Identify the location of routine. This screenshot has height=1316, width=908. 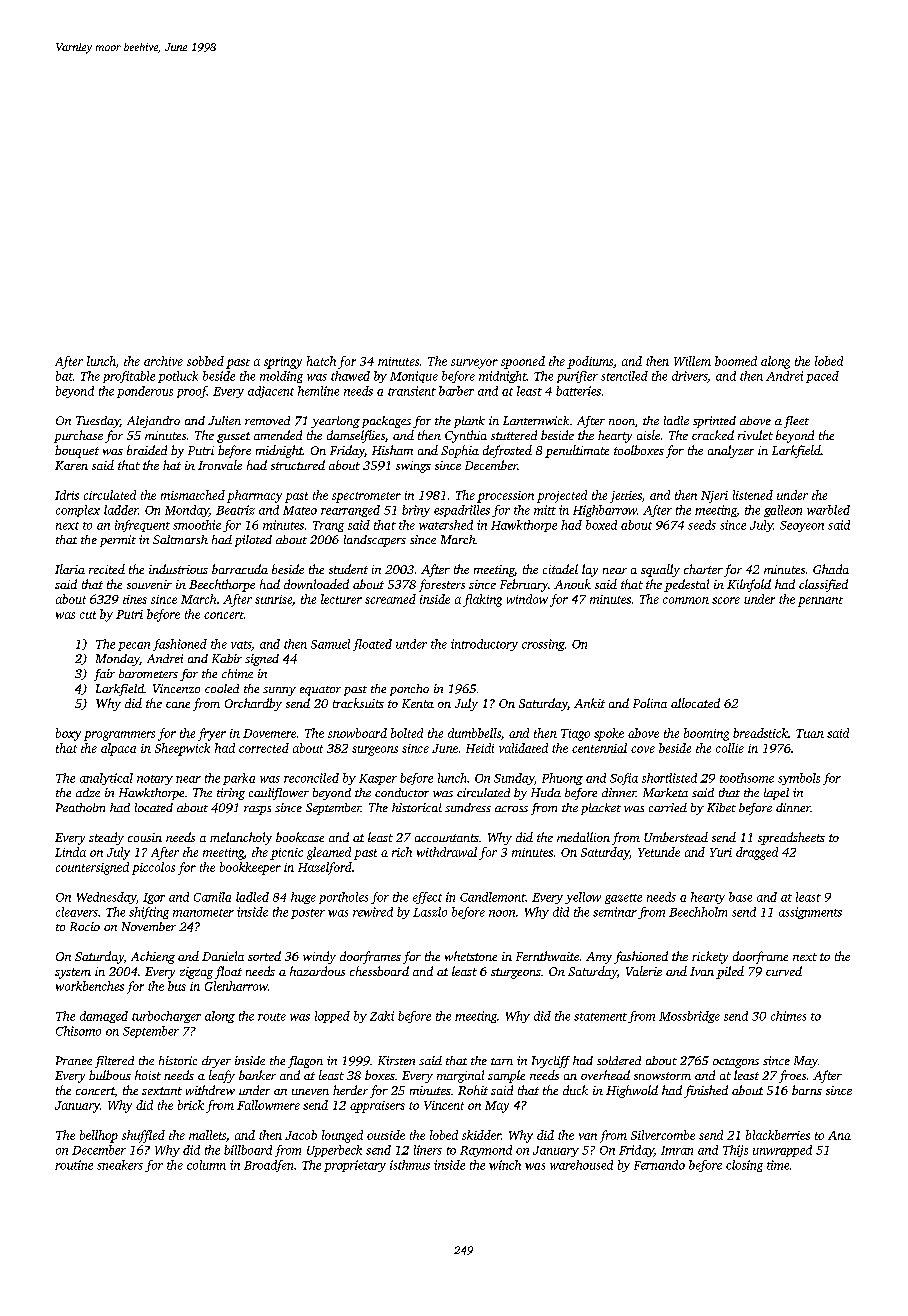
(74, 1165).
